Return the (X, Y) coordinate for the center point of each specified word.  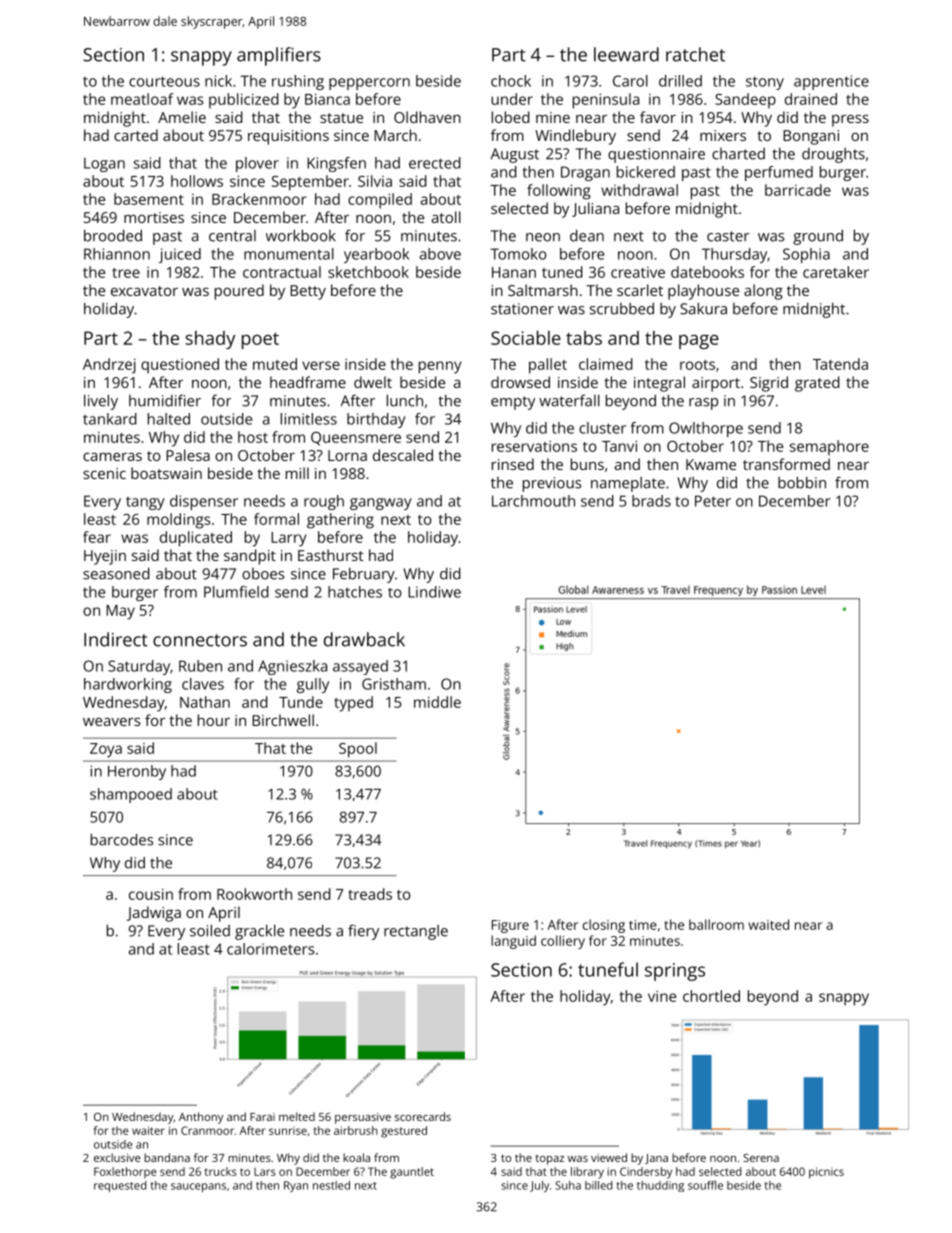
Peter (713, 501)
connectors (200, 640)
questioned (180, 366)
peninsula (606, 101)
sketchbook (368, 272)
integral (659, 384)
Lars (265, 1172)
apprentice (831, 82)
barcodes (122, 840)
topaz (549, 1160)
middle (437, 702)
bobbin (802, 482)
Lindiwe (434, 592)
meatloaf (142, 99)
